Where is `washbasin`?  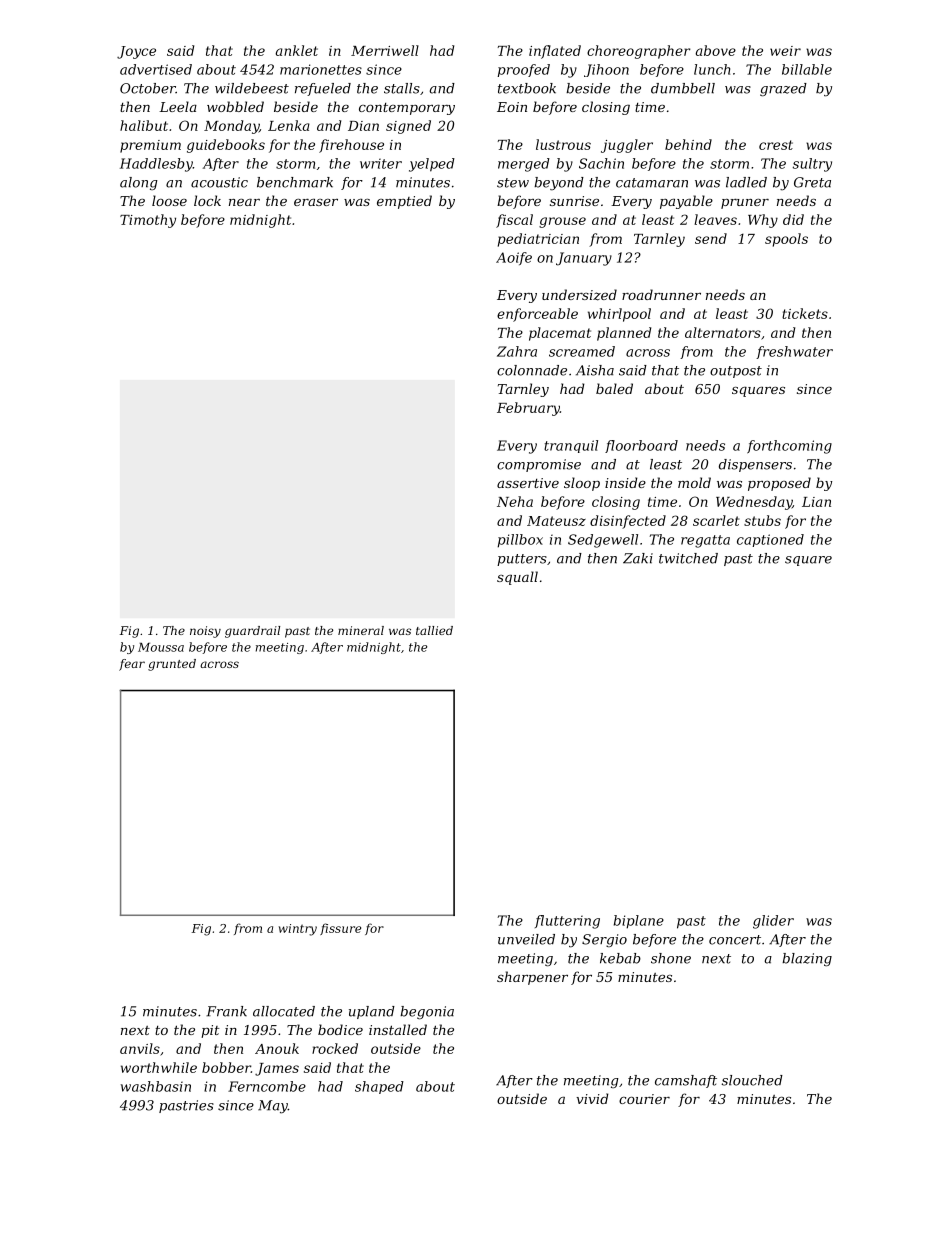
washbasin is located at coordinates (156, 1086).
